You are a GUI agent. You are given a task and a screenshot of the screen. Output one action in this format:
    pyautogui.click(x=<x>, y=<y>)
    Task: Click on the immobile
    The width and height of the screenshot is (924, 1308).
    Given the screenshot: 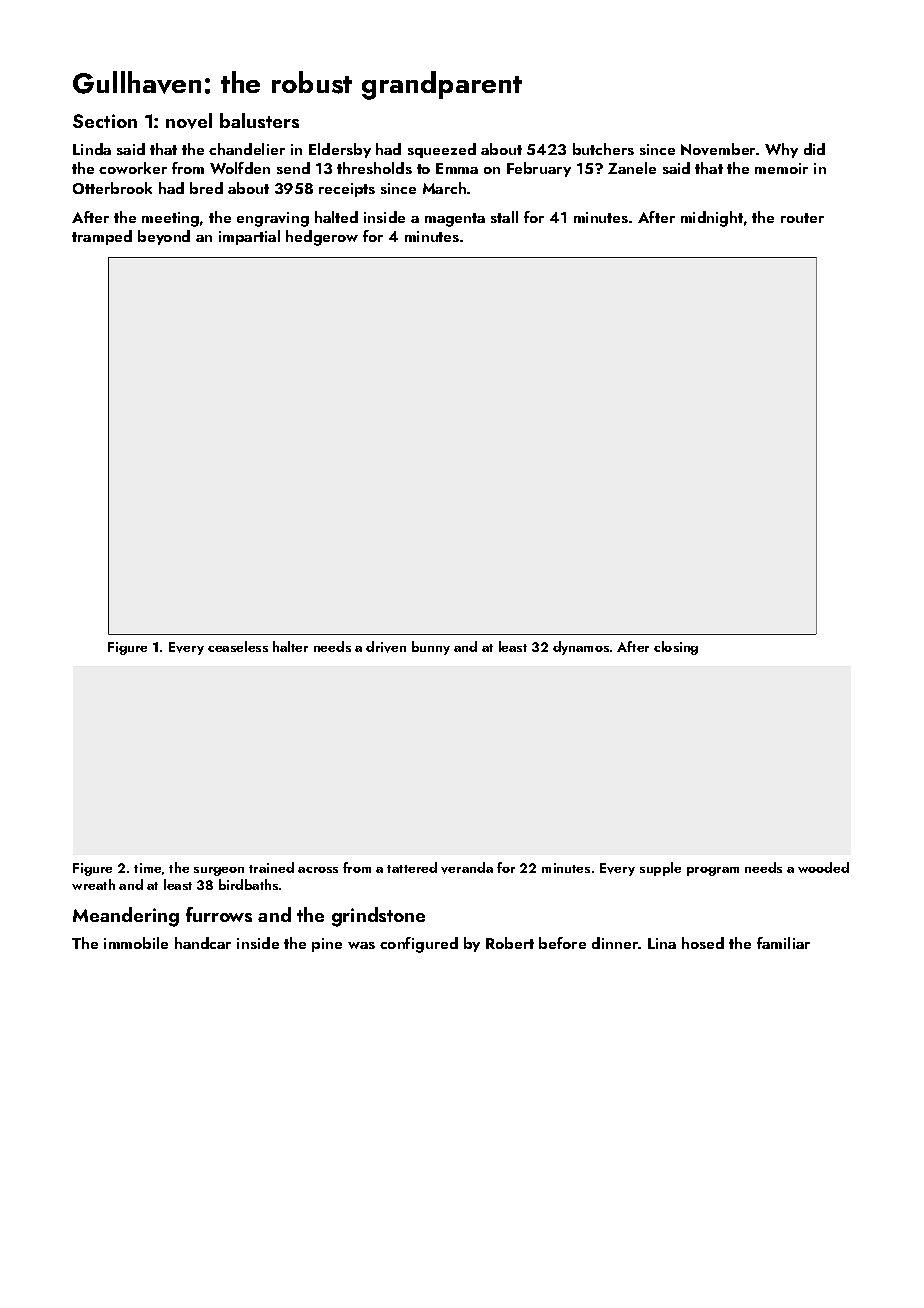 What is the action you would take?
    pyautogui.click(x=136, y=943)
